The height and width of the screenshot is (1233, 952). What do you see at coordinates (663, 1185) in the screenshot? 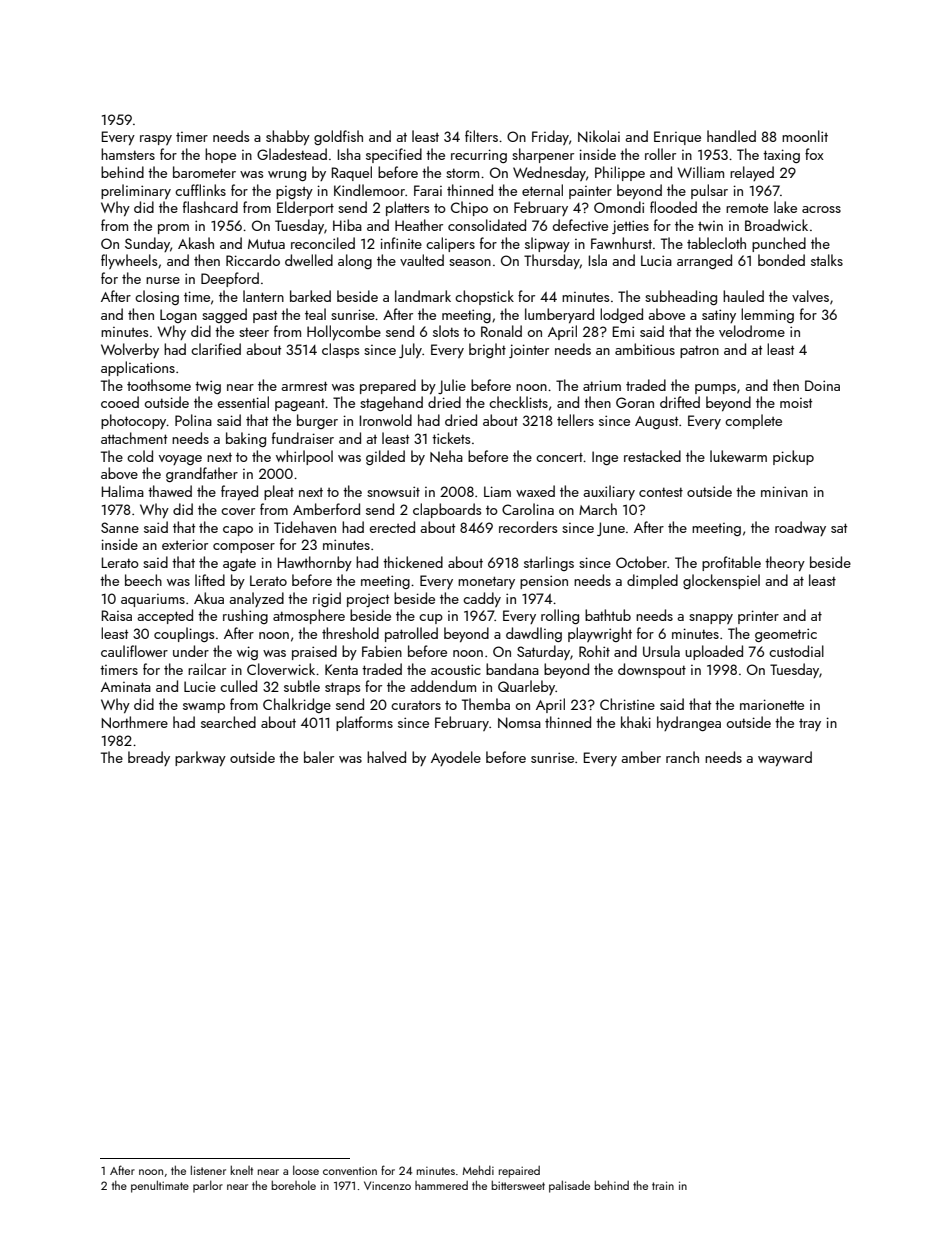
I see `train` at bounding box center [663, 1185].
